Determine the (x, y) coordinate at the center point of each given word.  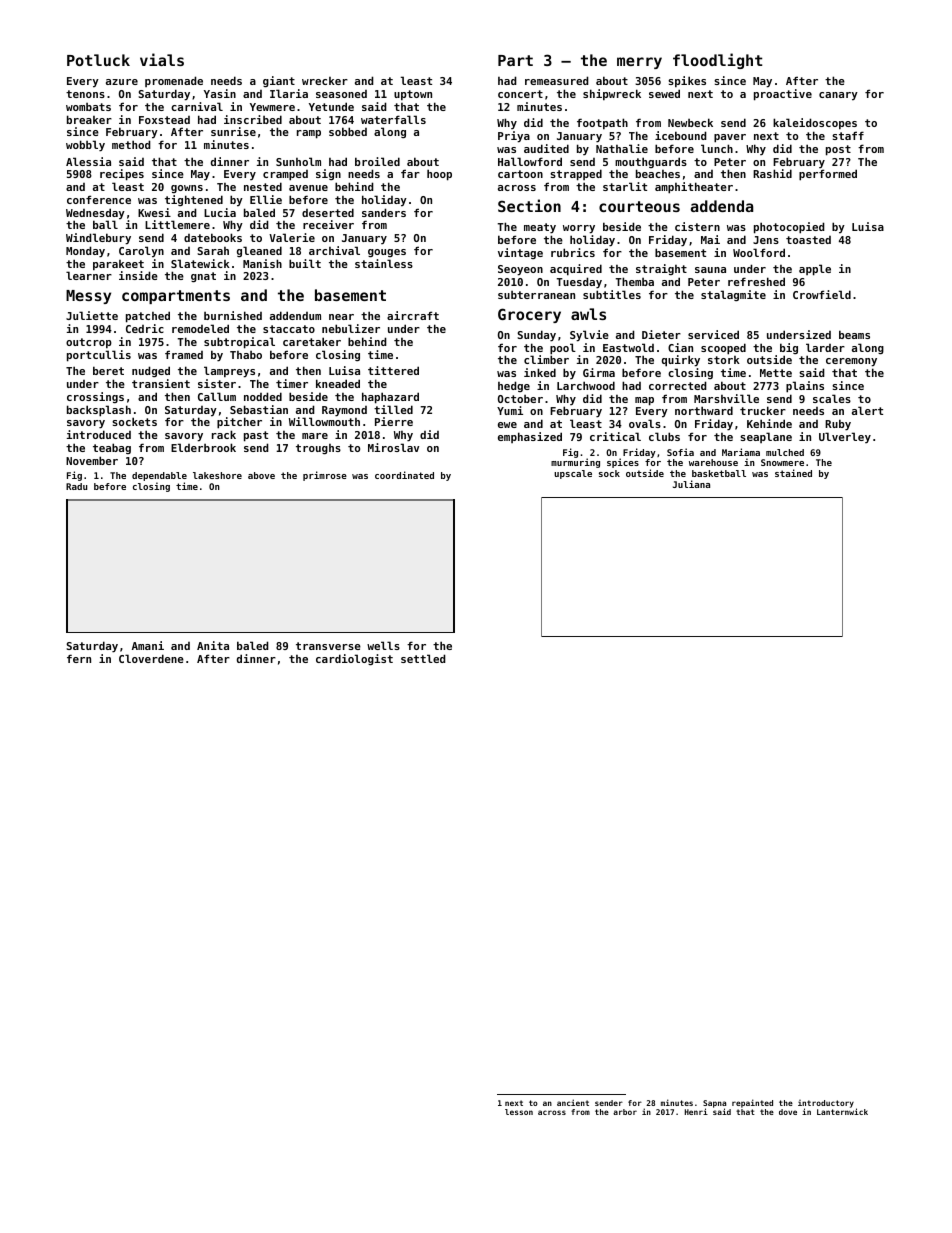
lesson (519, 1112)
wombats (88, 107)
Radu (76, 486)
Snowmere (782, 462)
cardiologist (354, 659)
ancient (573, 1102)
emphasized (530, 437)
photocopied (789, 228)
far (410, 173)
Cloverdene (151, 658)
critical (615, 436)
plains (805, 387)
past (256, 436)
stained (793, 473)
